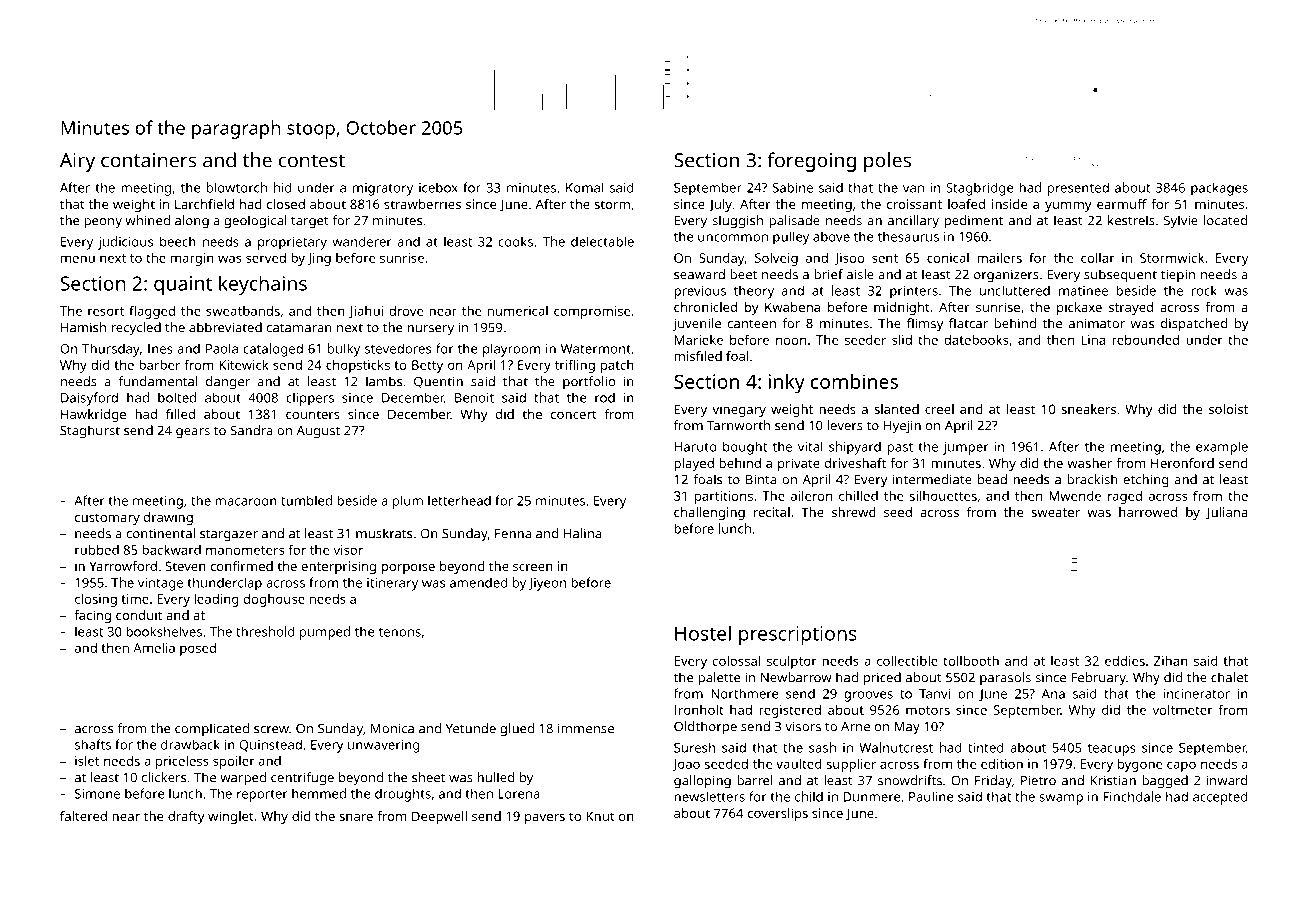  I want to click on poles, so click(887, 162).
